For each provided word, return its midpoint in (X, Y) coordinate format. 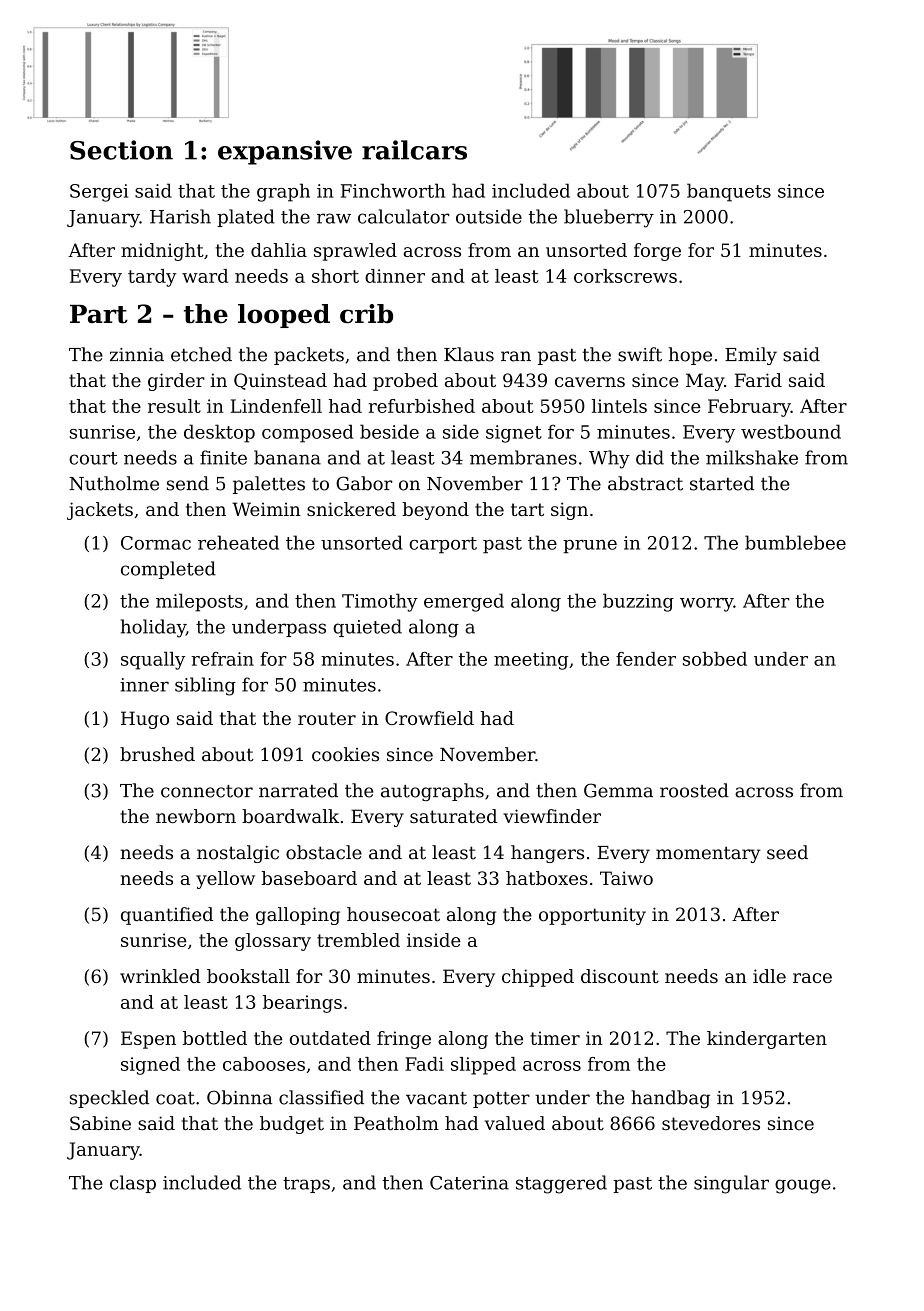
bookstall (248, 976)
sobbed (715, 659)
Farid (758, 380)
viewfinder (552, 816)
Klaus (469, 354)
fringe (404, 1040)
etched (201, 354)
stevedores (711, 1123)
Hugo (145, 720)
